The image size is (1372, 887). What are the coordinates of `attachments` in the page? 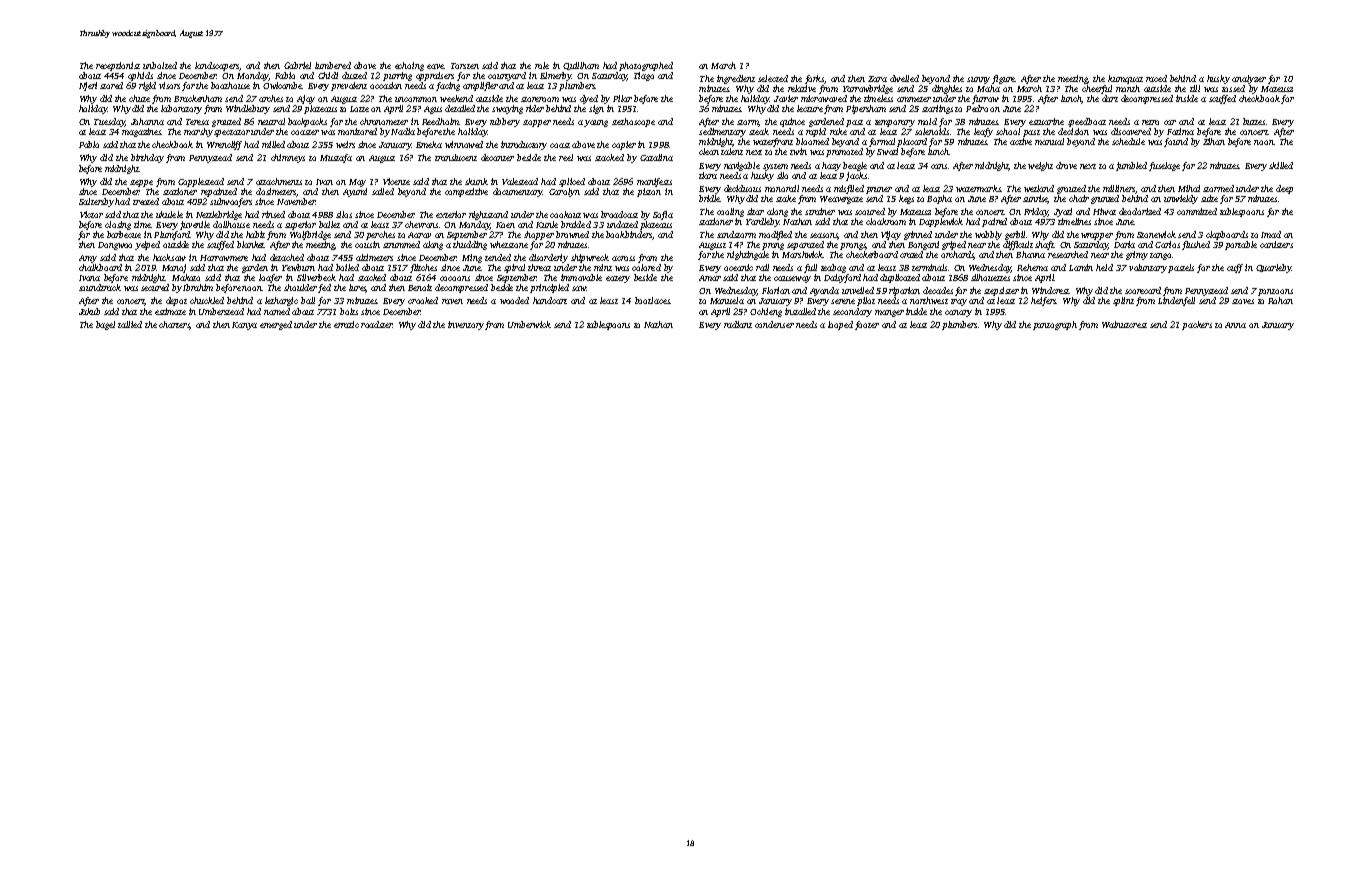 It's located at (279, 181).
